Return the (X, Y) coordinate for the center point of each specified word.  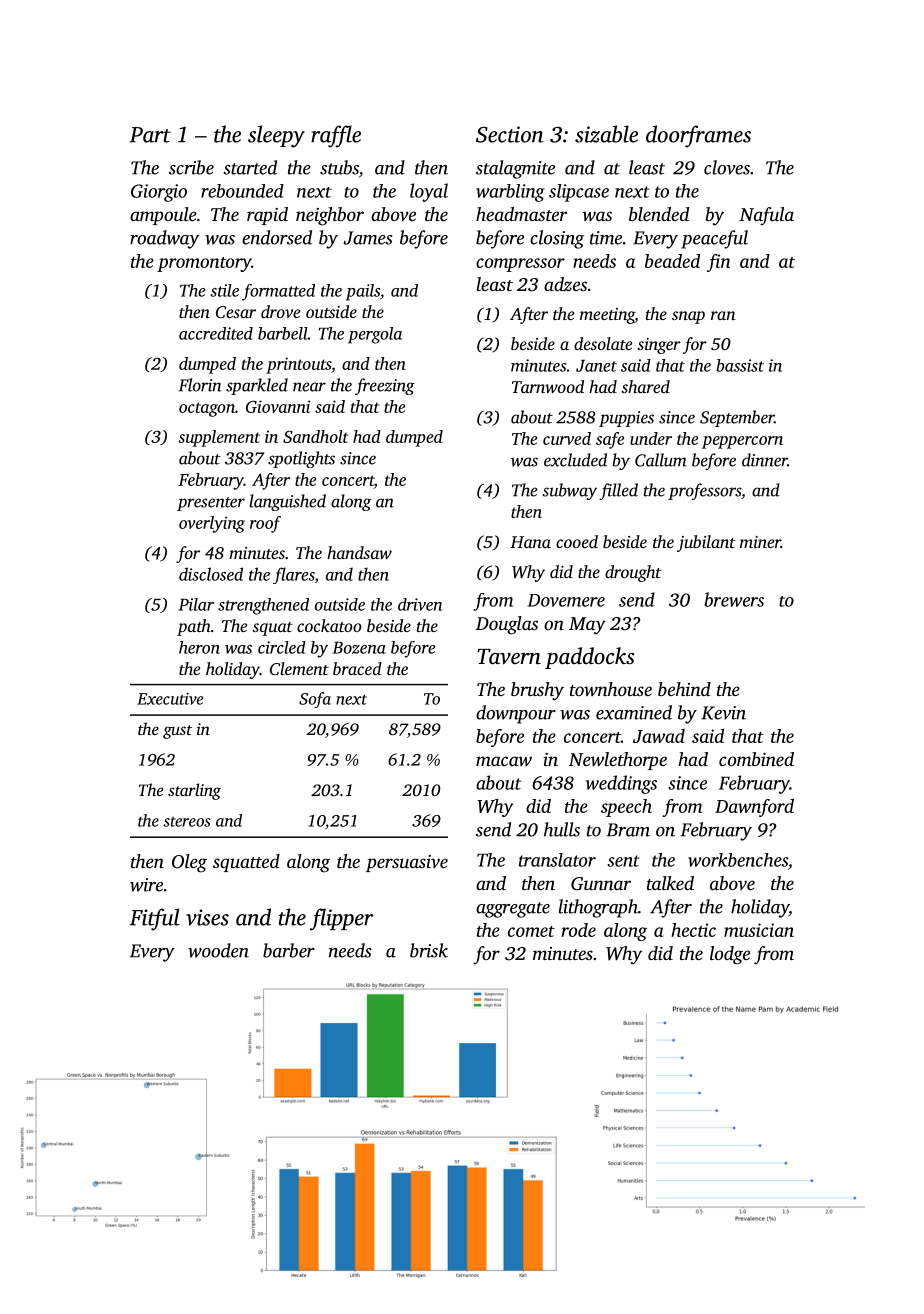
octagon (207, 409)
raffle (336, 136)
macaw (504, 761)
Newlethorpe (618, 761)
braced (357, 668)
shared (645, 386)
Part (150, 135)
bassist (740, 365)
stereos (187, 821)
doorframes (698, 136)
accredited (216, 333)
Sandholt (316, 436)
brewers (734, 599)
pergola (375, 335)
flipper (341, 919)
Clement (299, 669)
